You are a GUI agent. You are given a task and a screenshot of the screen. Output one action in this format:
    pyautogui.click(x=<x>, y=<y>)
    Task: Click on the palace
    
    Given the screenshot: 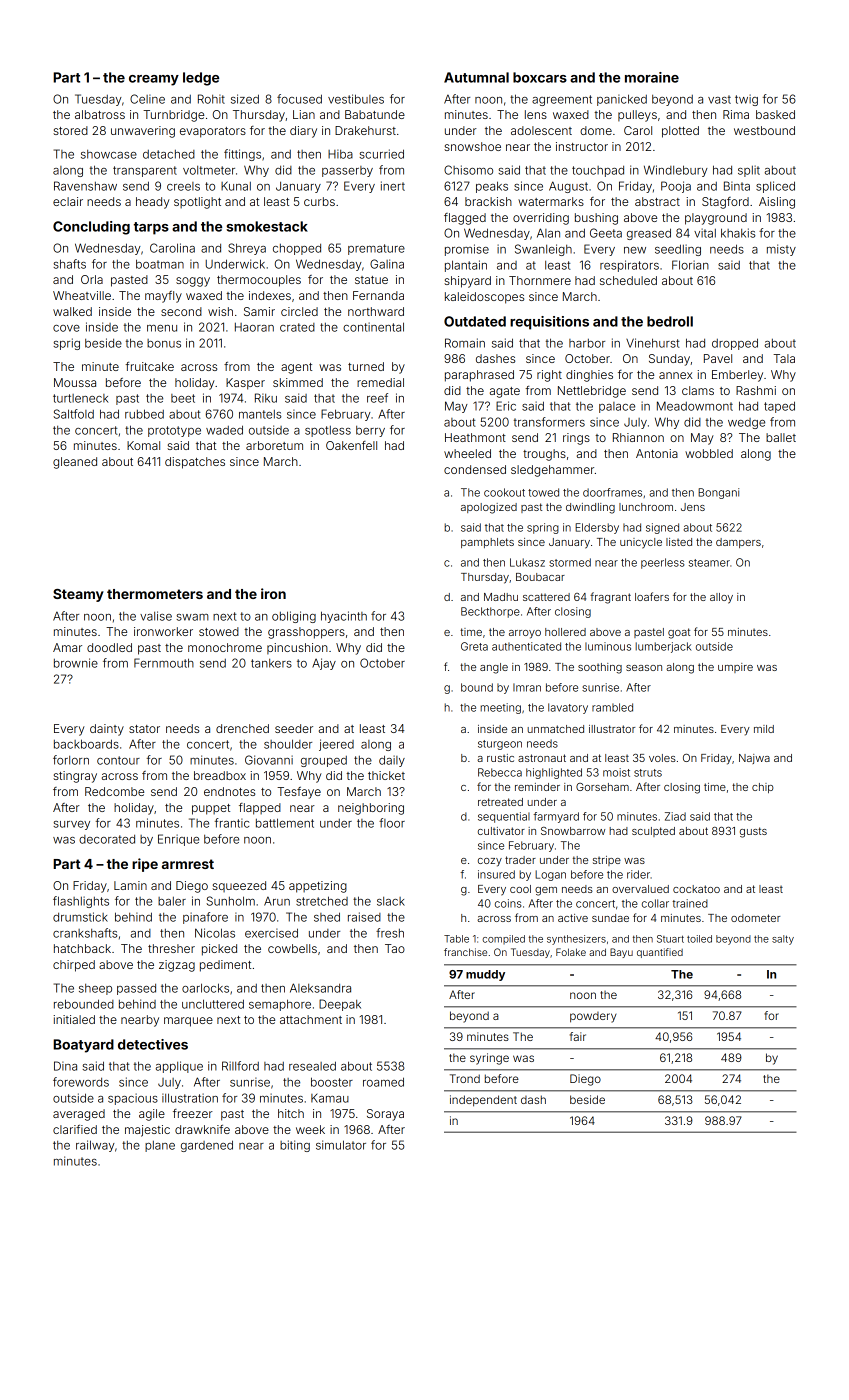 What is the action you would take?
    pyautogui.click(x=617, y=407)
